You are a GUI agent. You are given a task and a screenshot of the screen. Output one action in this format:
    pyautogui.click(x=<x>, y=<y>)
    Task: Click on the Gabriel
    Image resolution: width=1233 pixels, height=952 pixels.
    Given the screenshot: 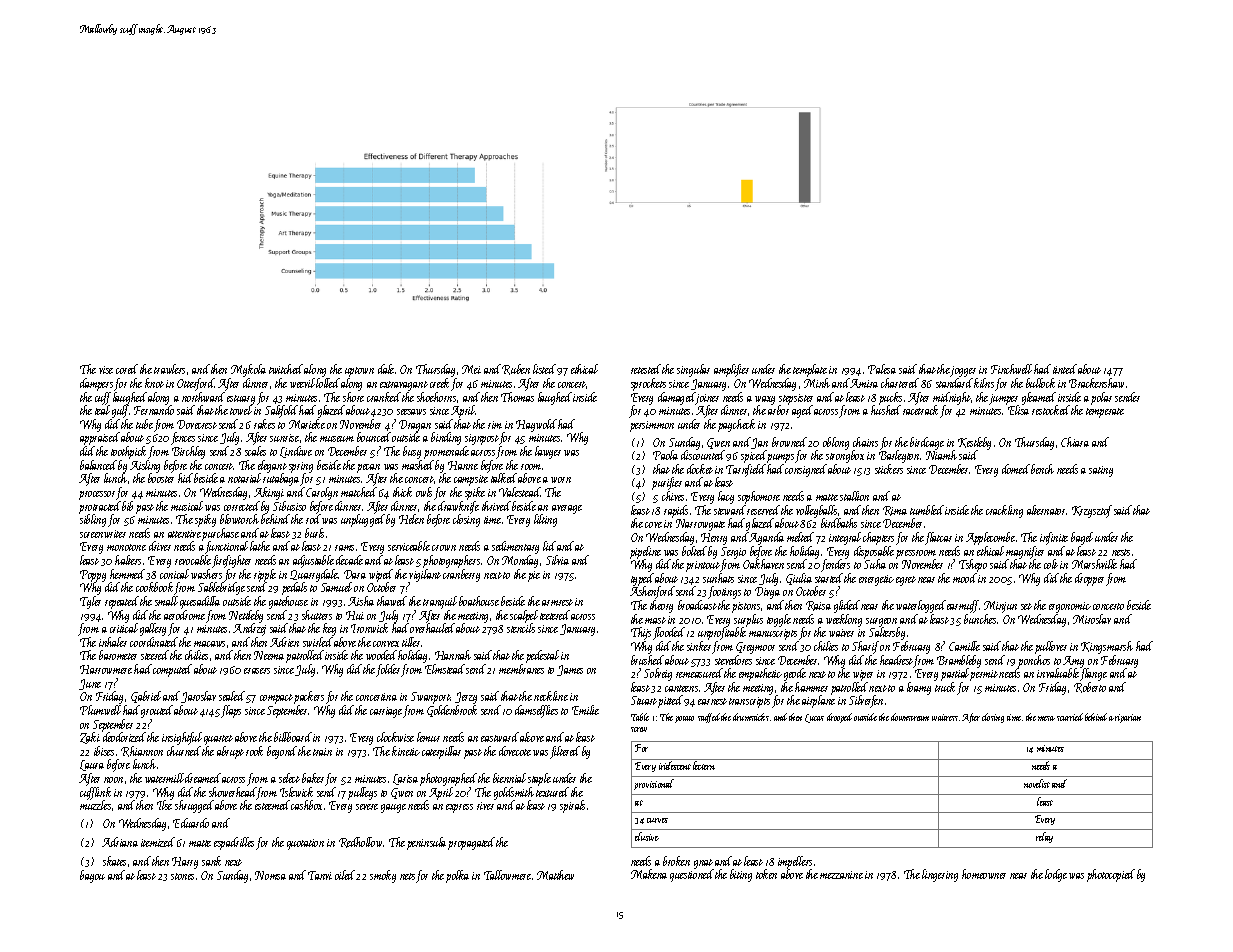 What is the action you would take?
    pyautogui.click(x=146, y=697)
